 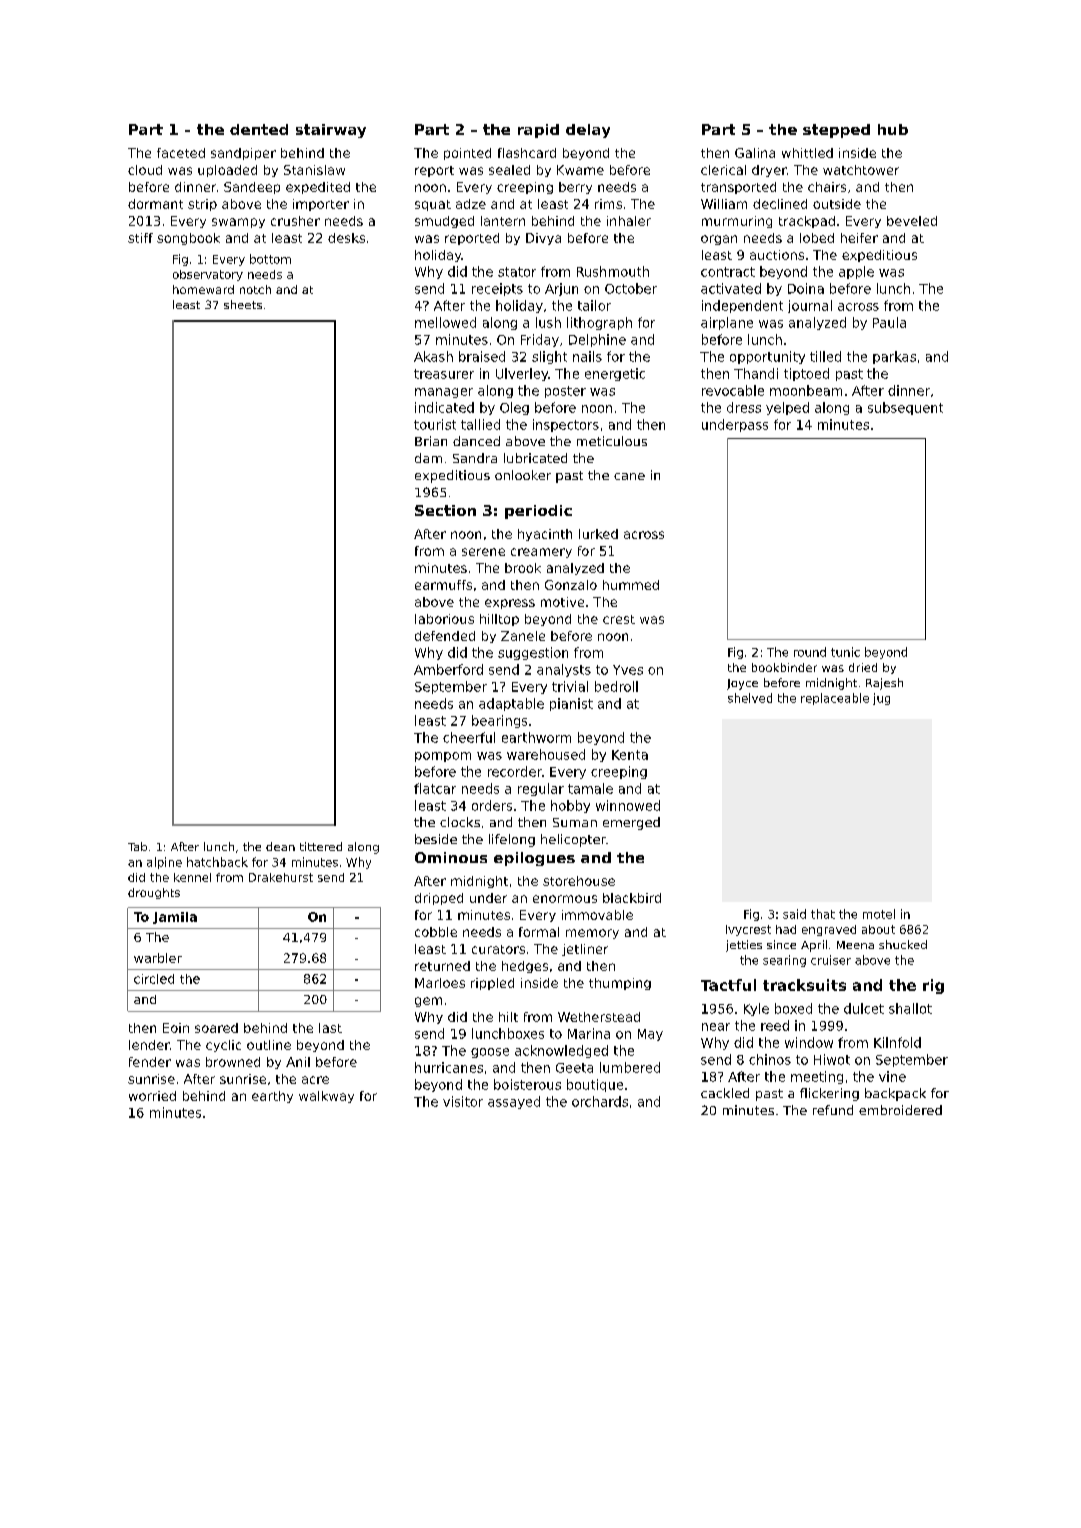 I want to click on Rajesh, so click(x=884, y=684).
